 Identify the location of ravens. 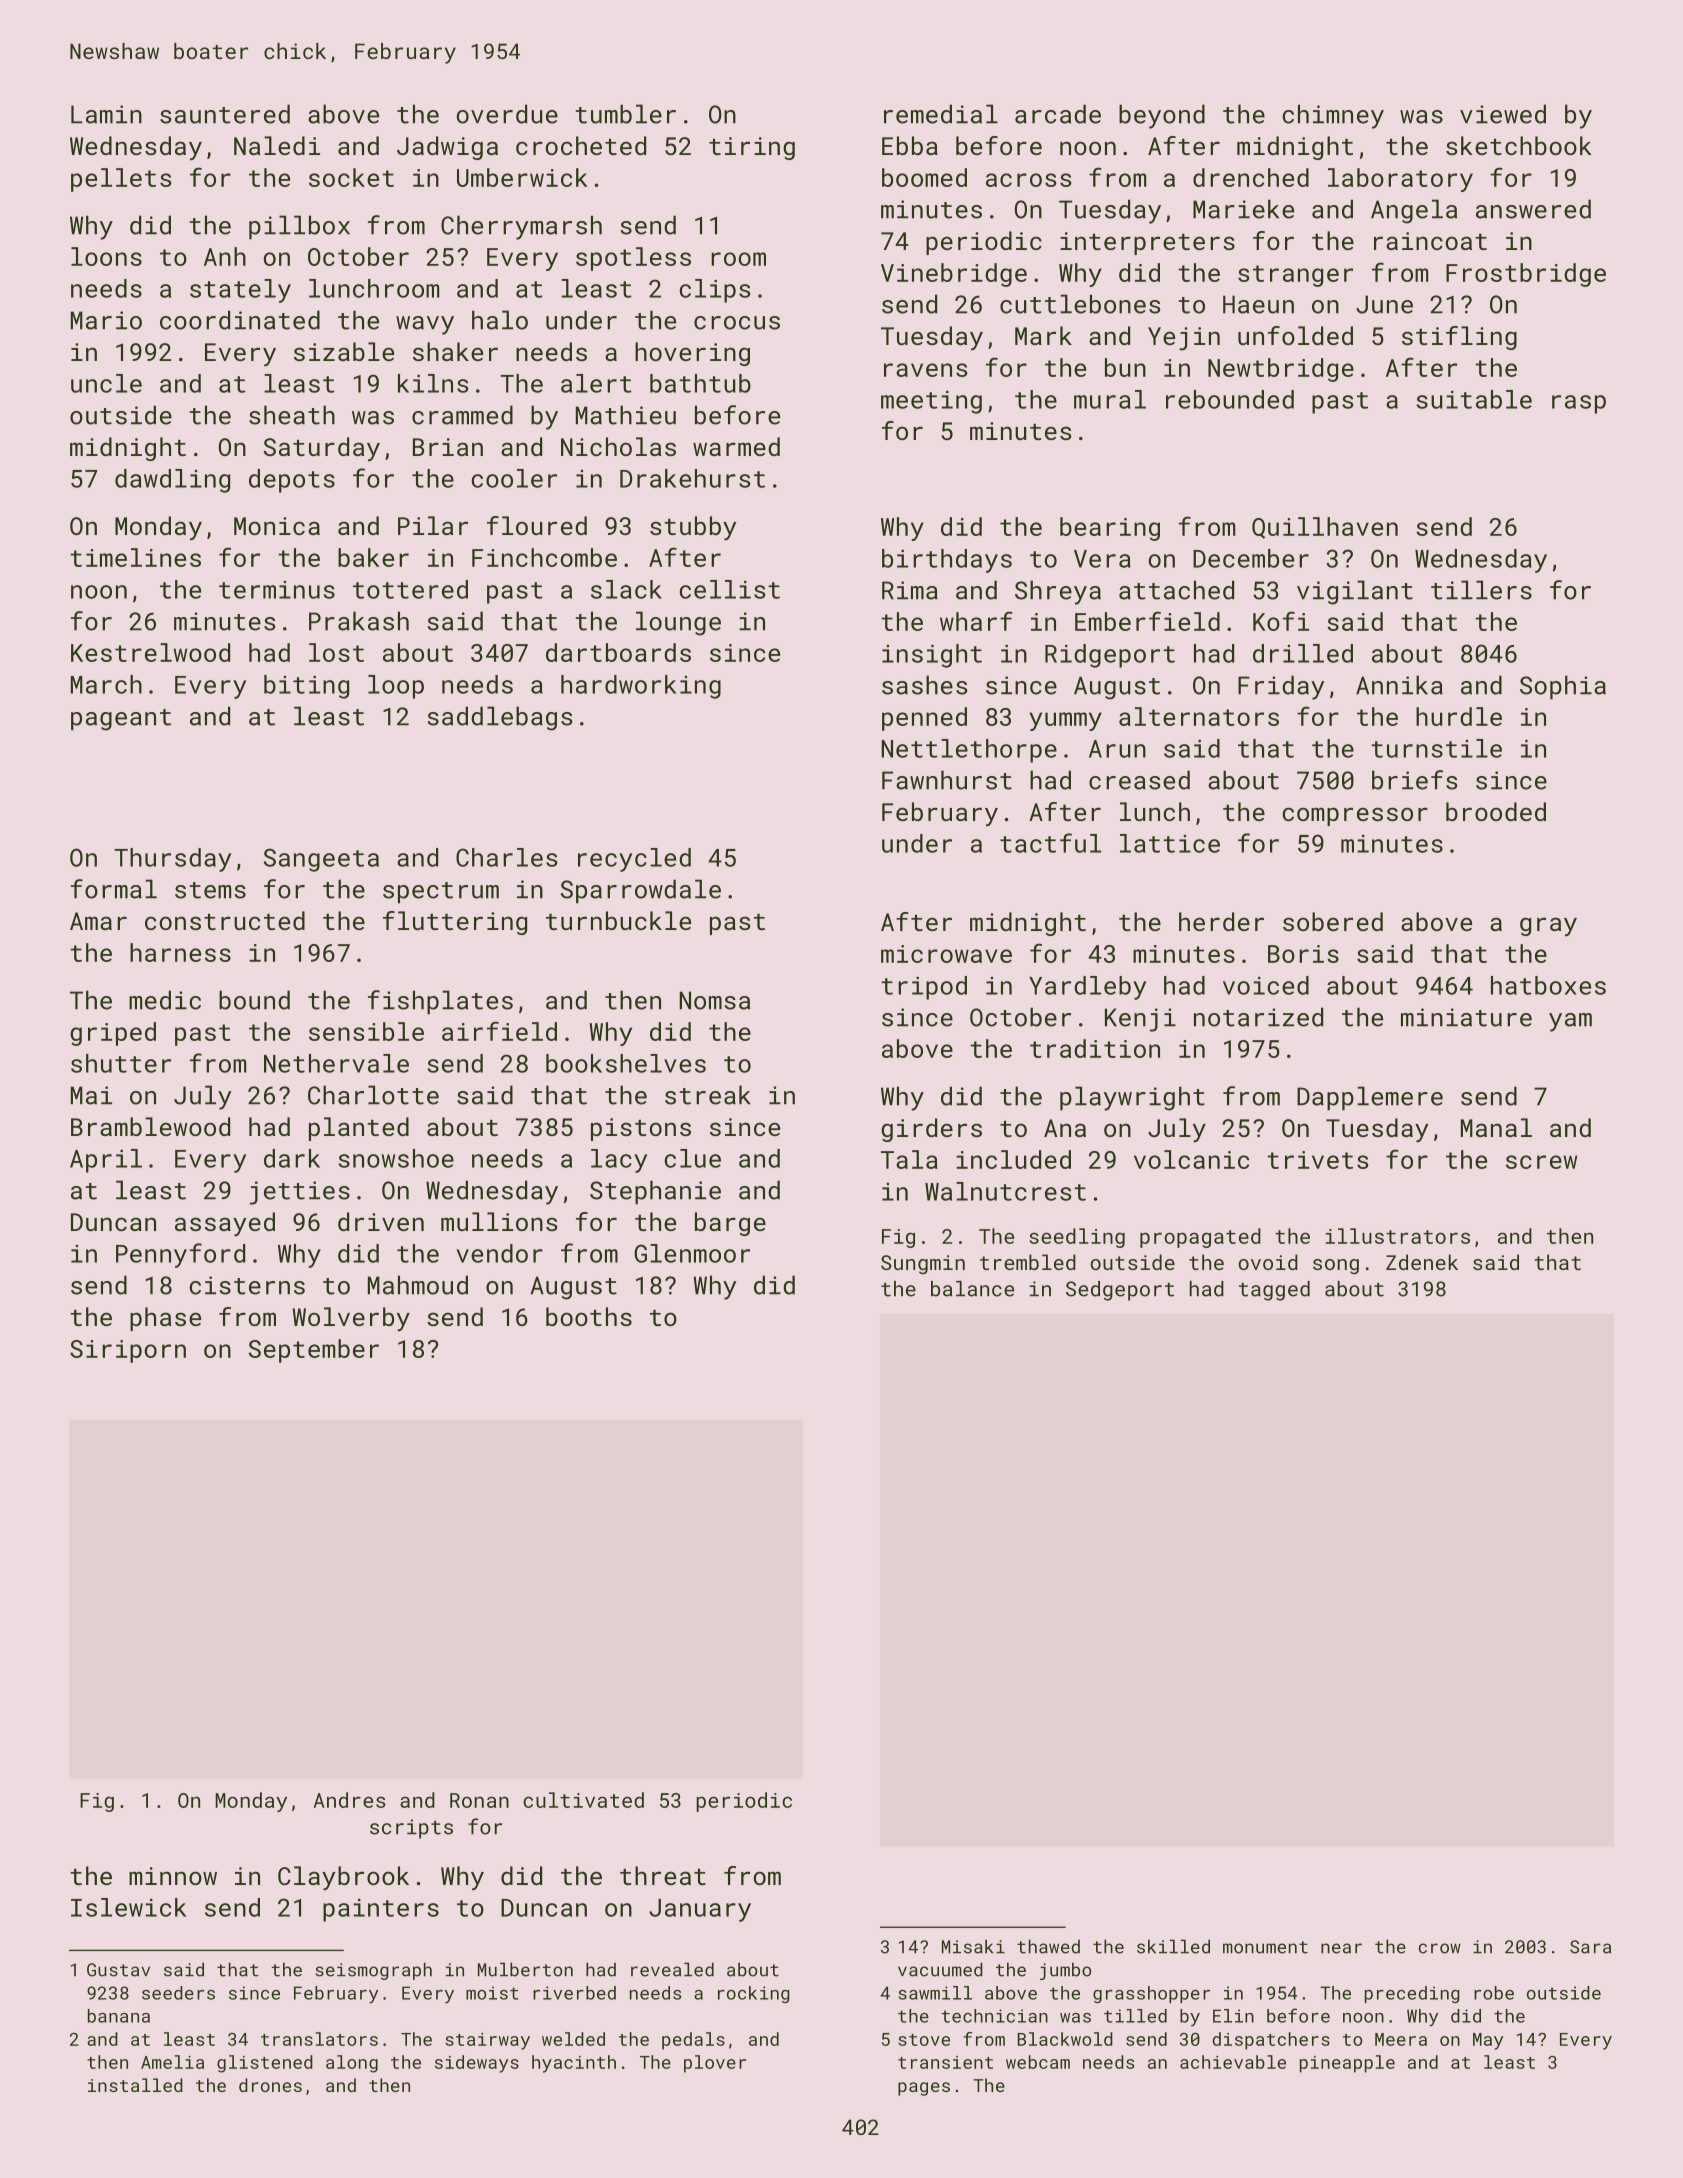
(925, 370).
